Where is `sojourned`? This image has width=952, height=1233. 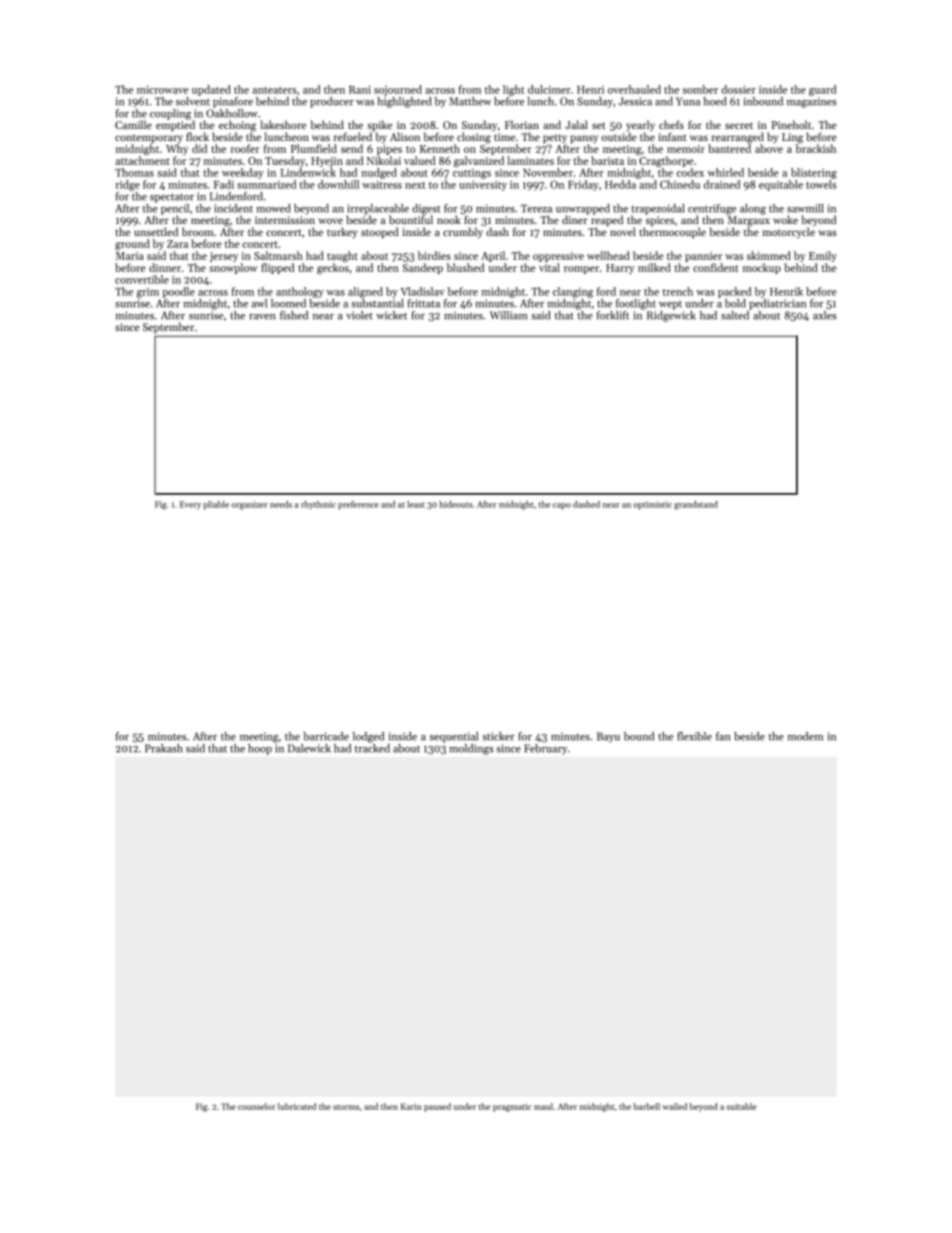
sojourned is located at coordinates (398, 90).
